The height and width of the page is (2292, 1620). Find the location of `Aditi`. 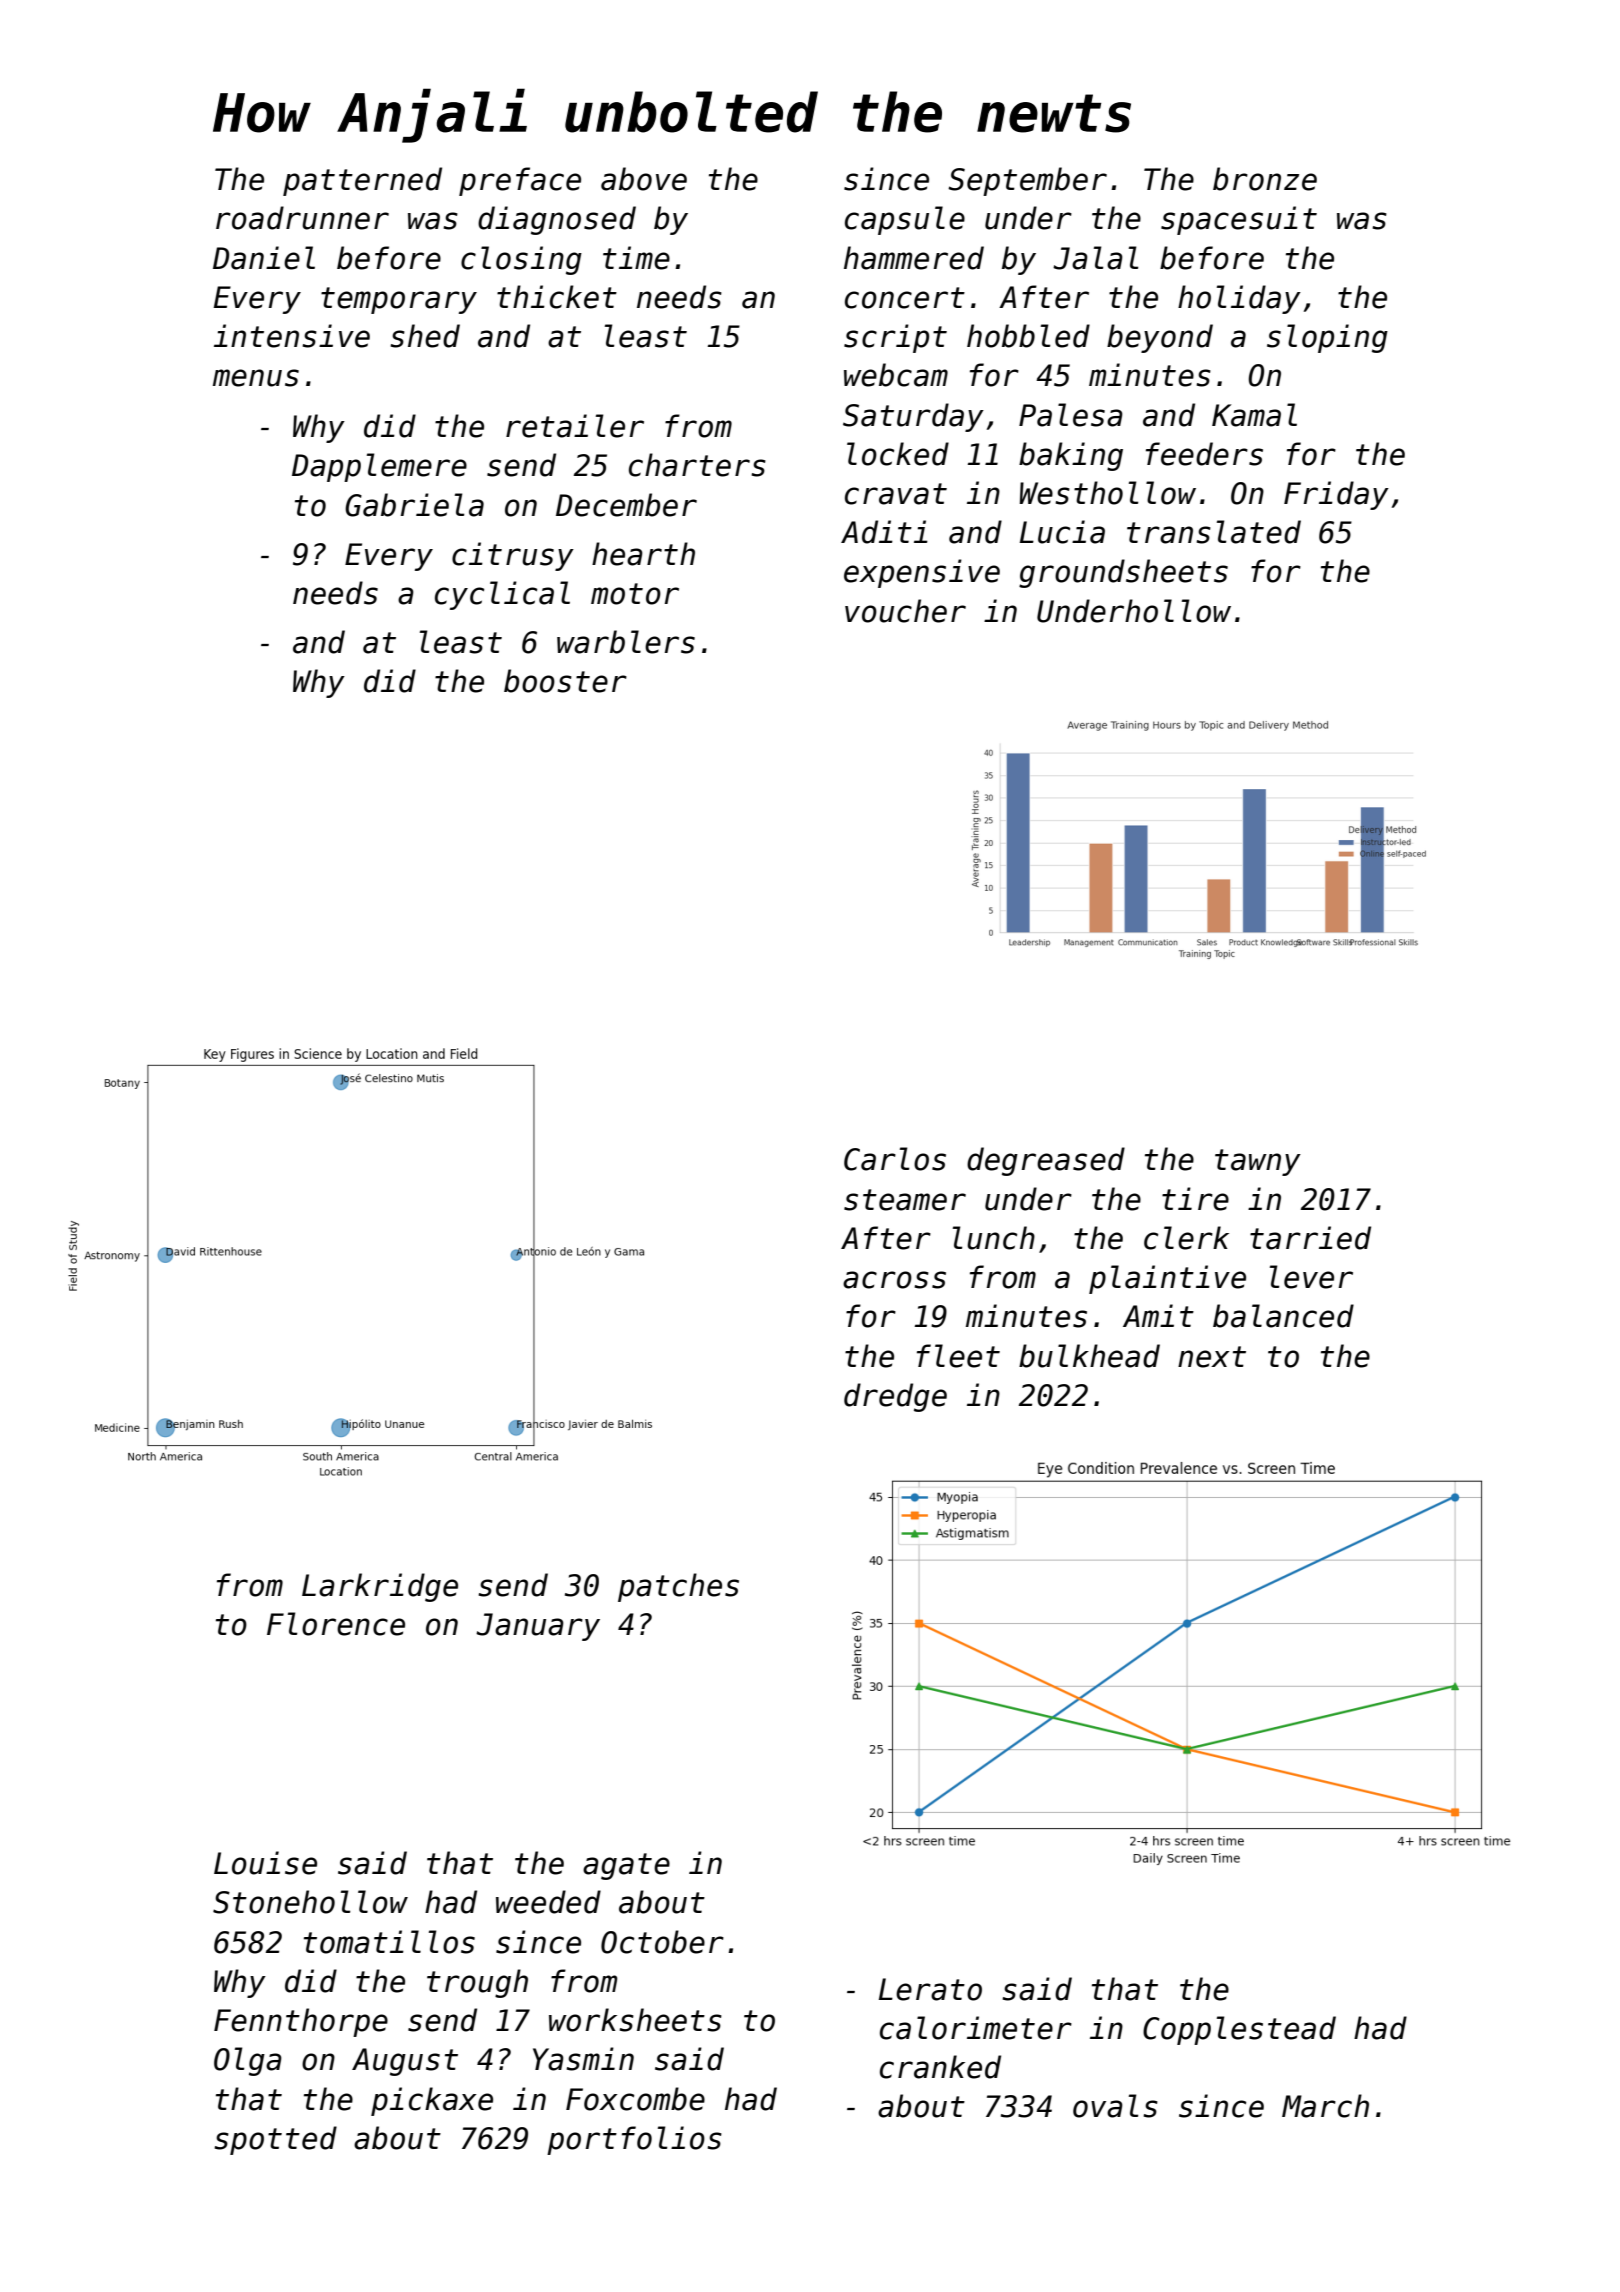

Aditi is located at coordinates (884, 532).
